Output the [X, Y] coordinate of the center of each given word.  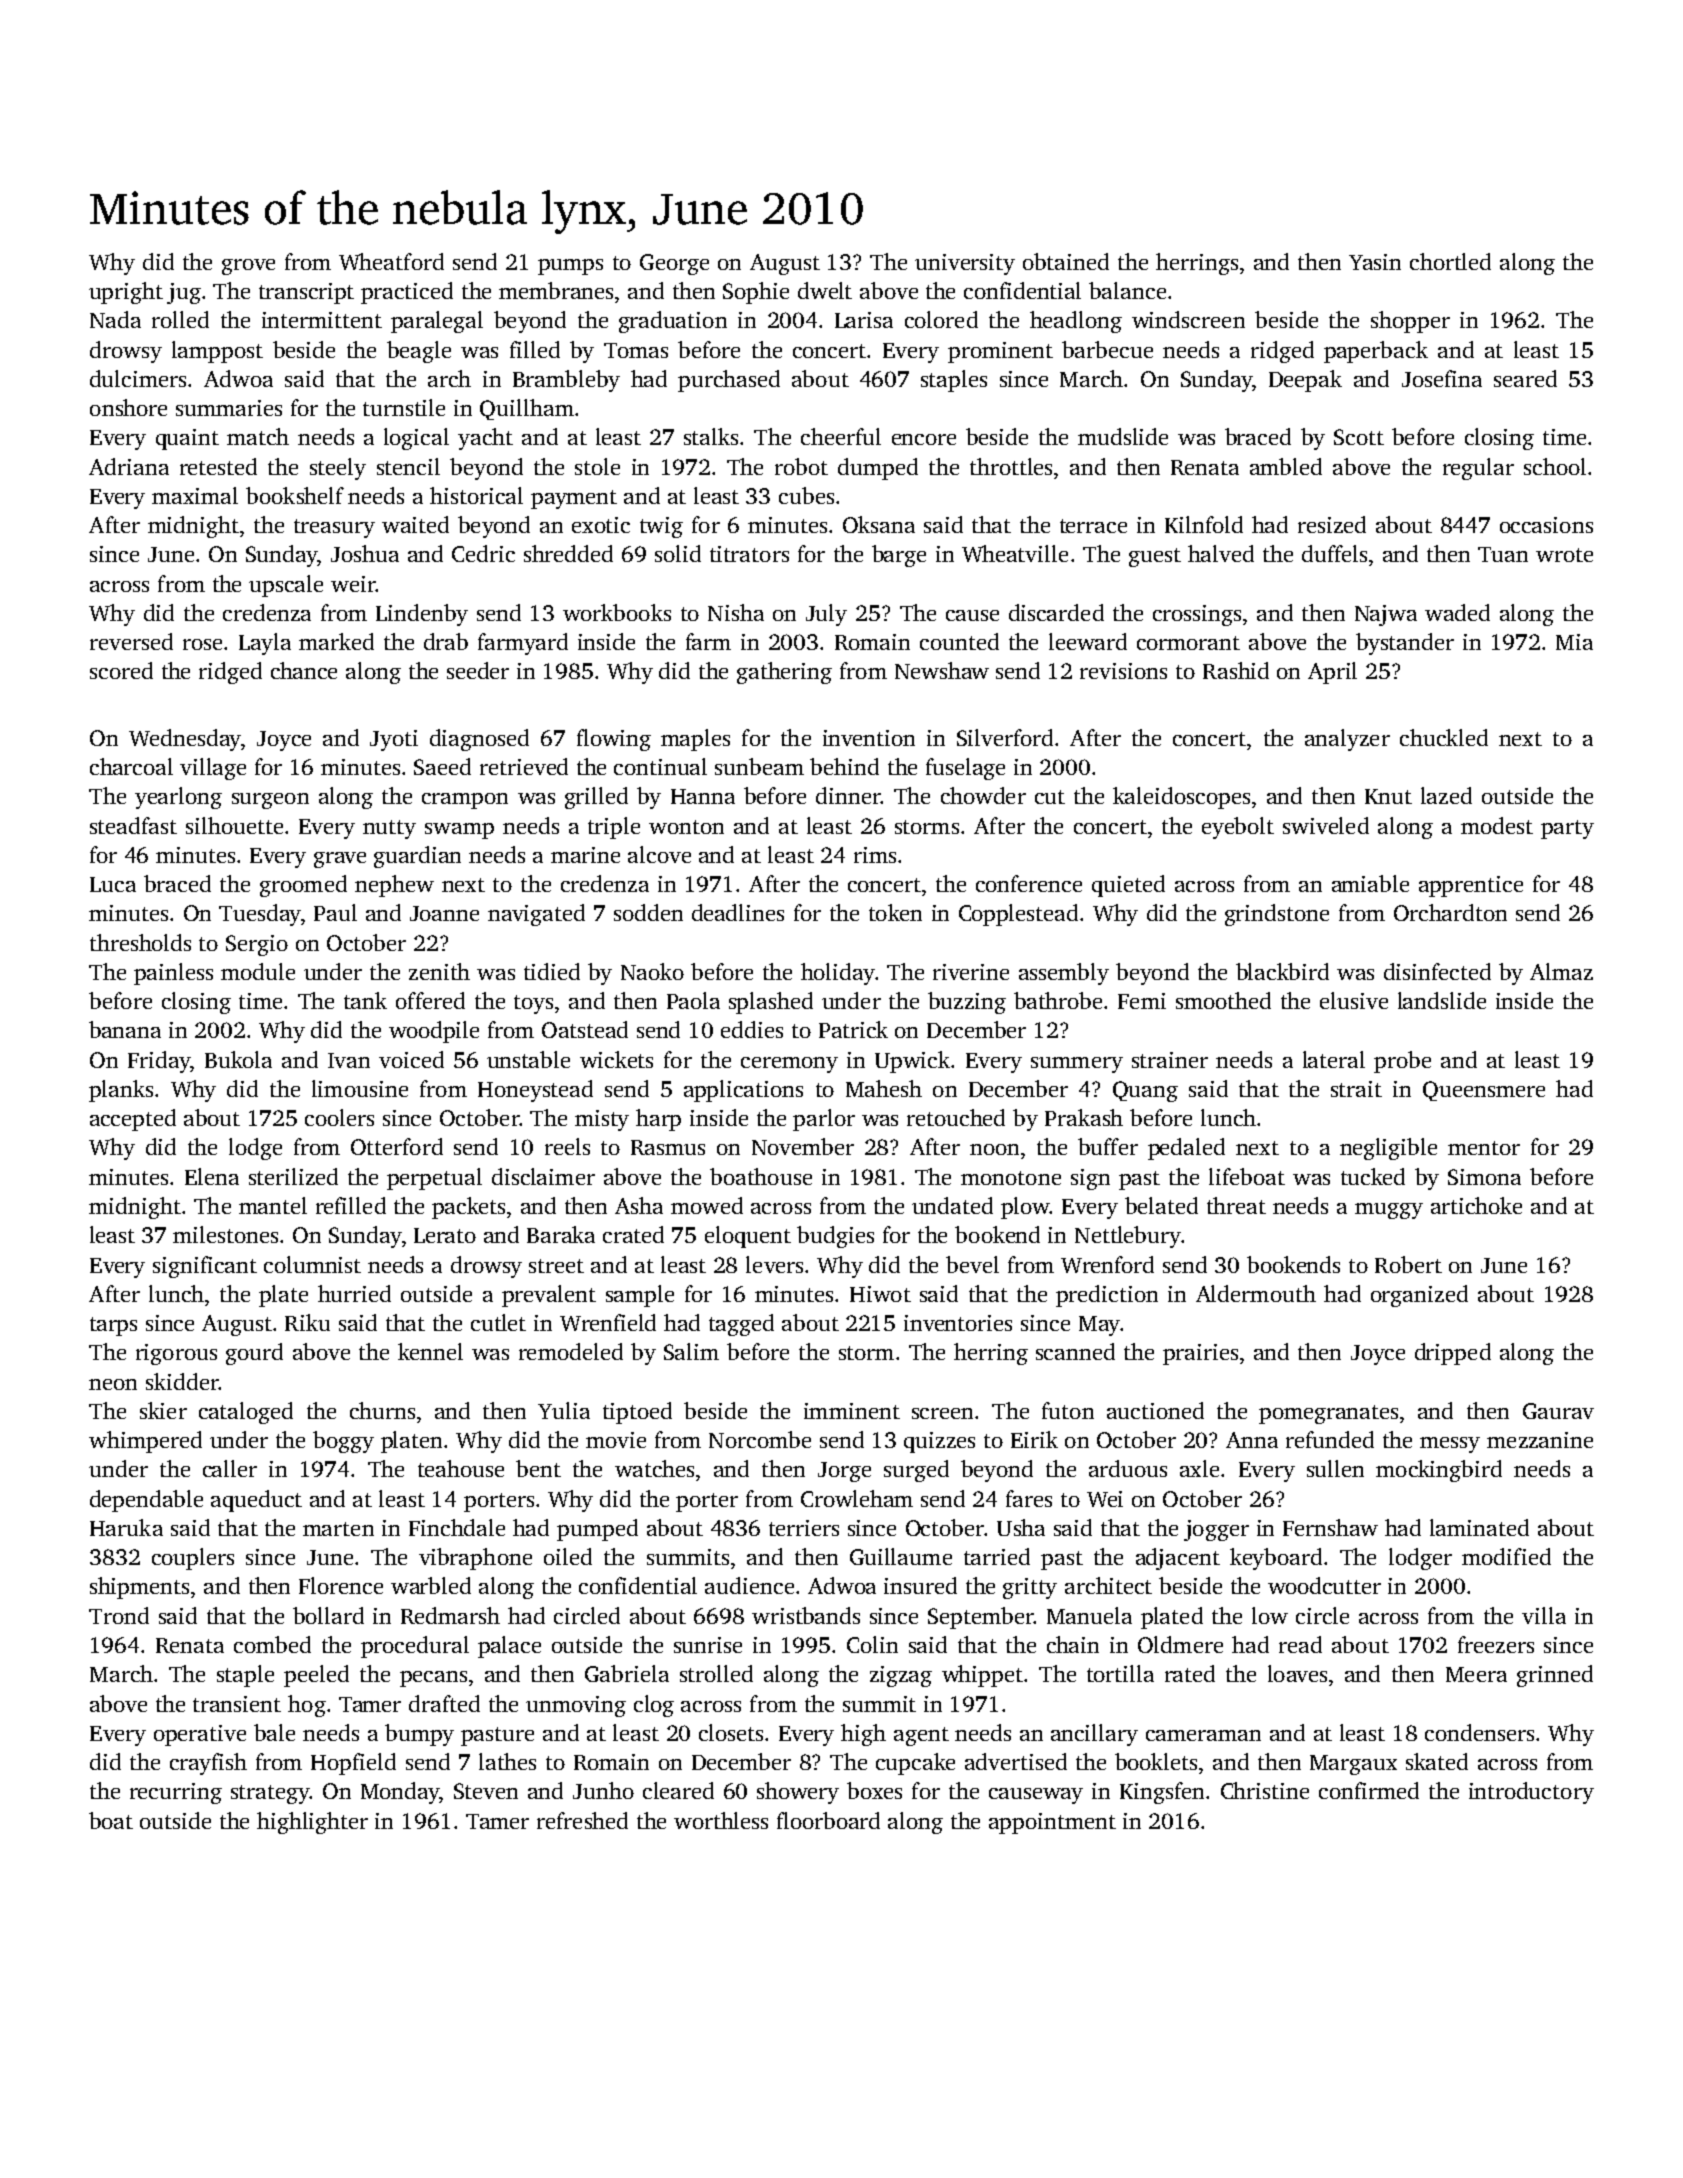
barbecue [1107, 349]
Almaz [1561, 971]
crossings [1197, 615]
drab [446, 641]
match [258, 436]
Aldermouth [1256, 1293]
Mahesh [884, 1088]
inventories [958, 1323]
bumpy [419, 1735]
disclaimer [543, 1176]
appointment [1052, 1823]
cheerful [841, 436]
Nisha [736, 612]
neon [113, 1384]
